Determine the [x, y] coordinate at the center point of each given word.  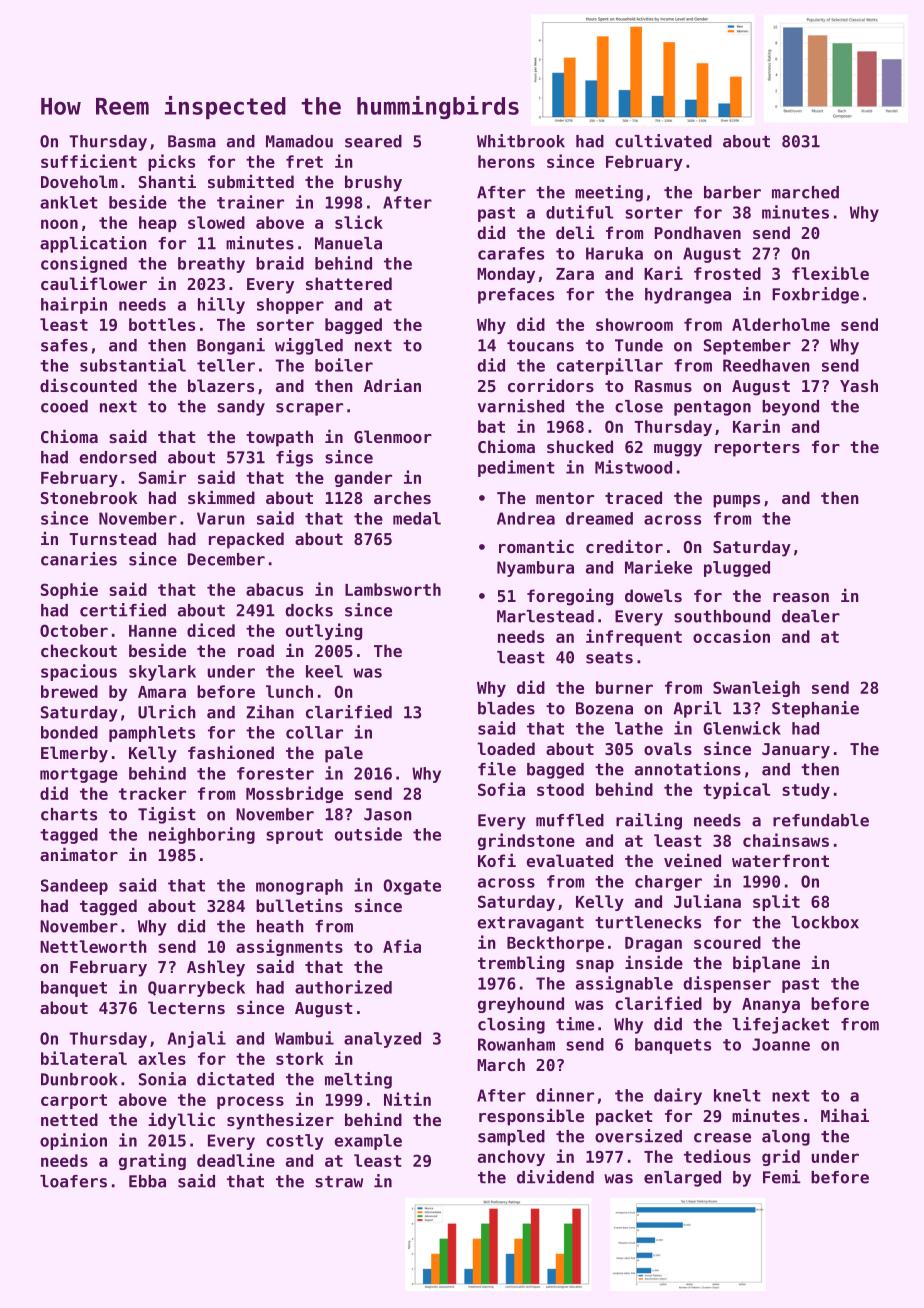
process [250, 1102]
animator [79, 854]
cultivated [663, 141]
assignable [624, 984]
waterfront [780, 860]
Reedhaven [766, 365]
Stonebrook [89, 497]
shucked [580, 446]
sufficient [89, 161]
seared [373, 141]
